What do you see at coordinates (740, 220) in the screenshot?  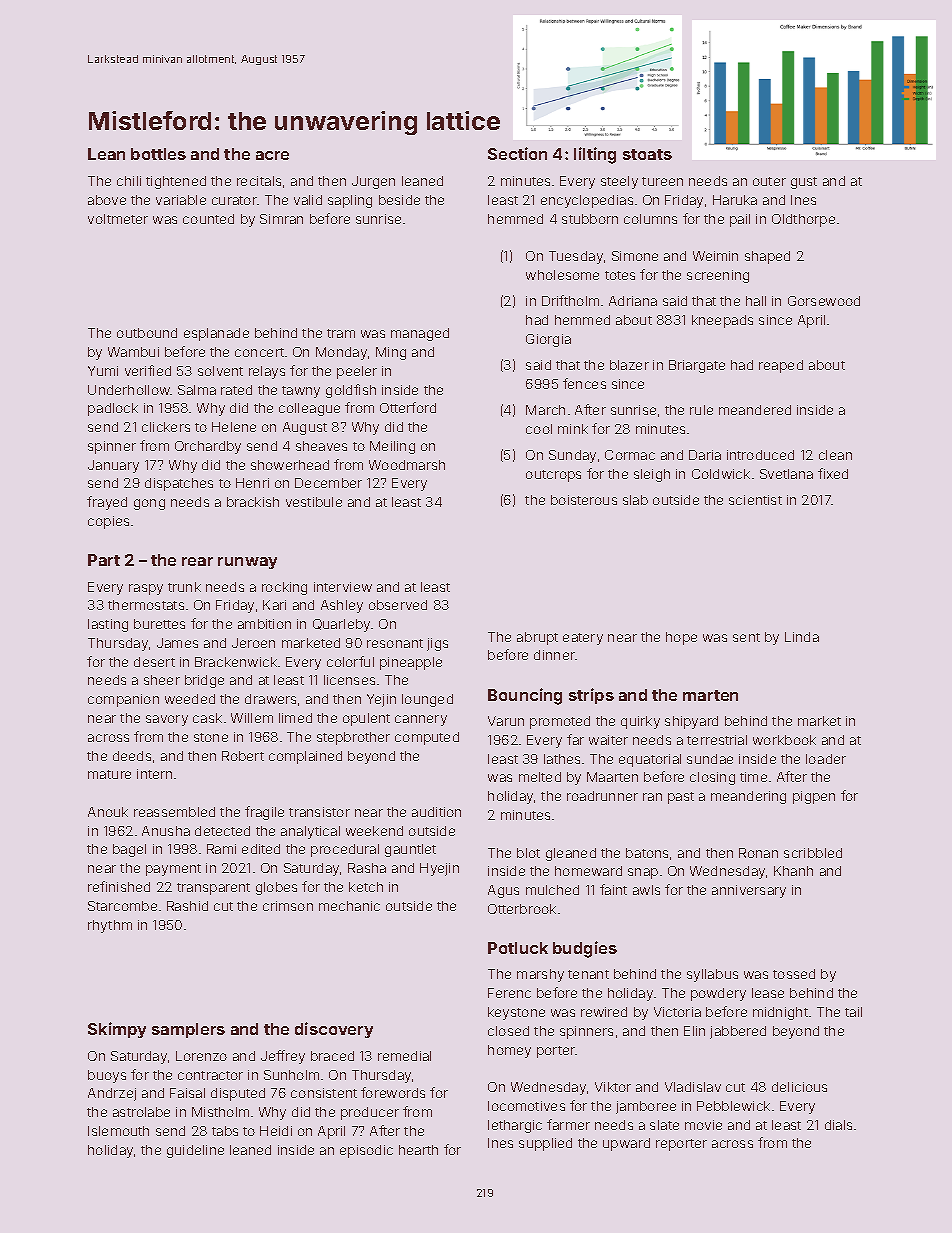 I see `pail` at bounding box center [740, 220].
